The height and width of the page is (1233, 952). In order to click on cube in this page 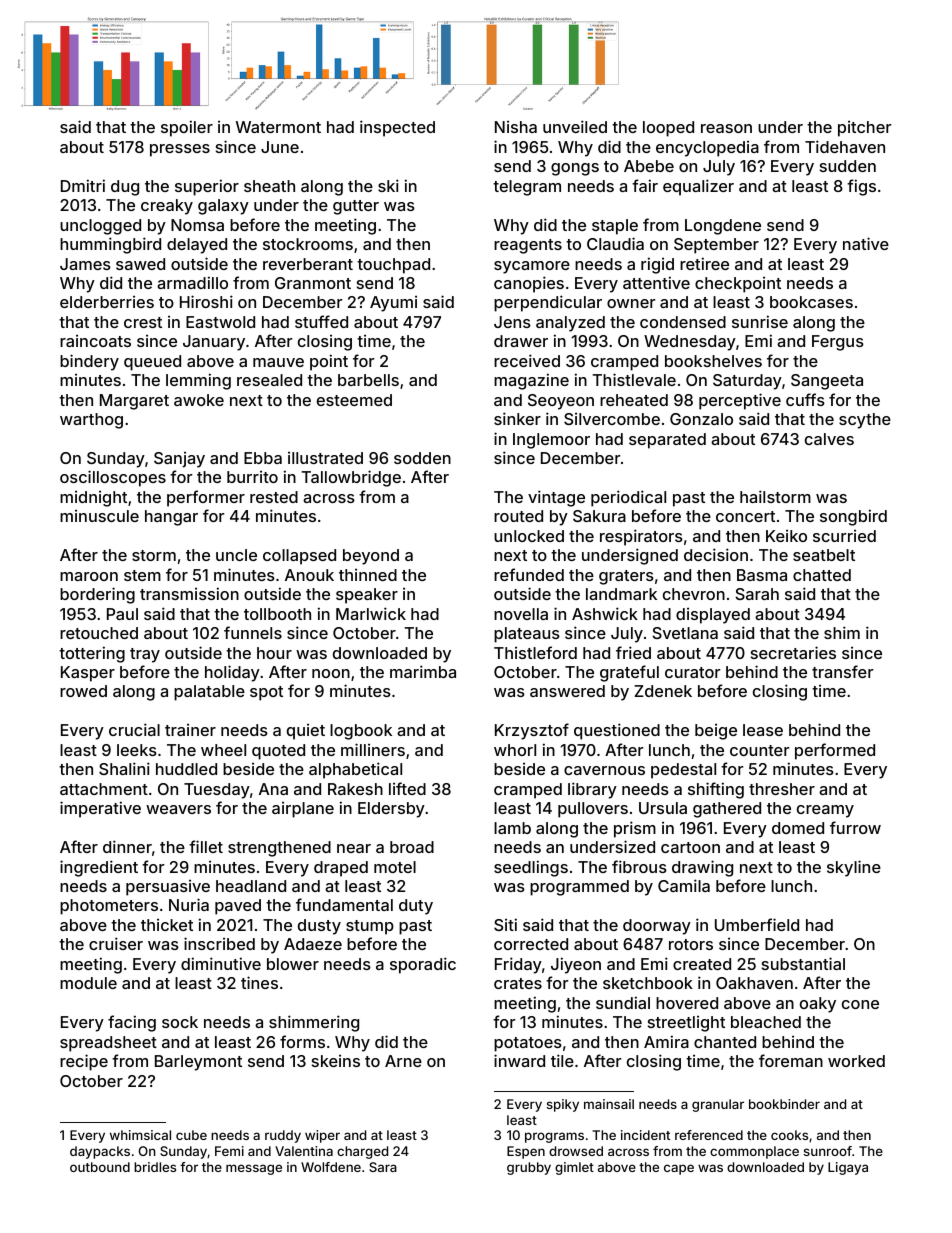, I will do `click(191, 1135)`.
